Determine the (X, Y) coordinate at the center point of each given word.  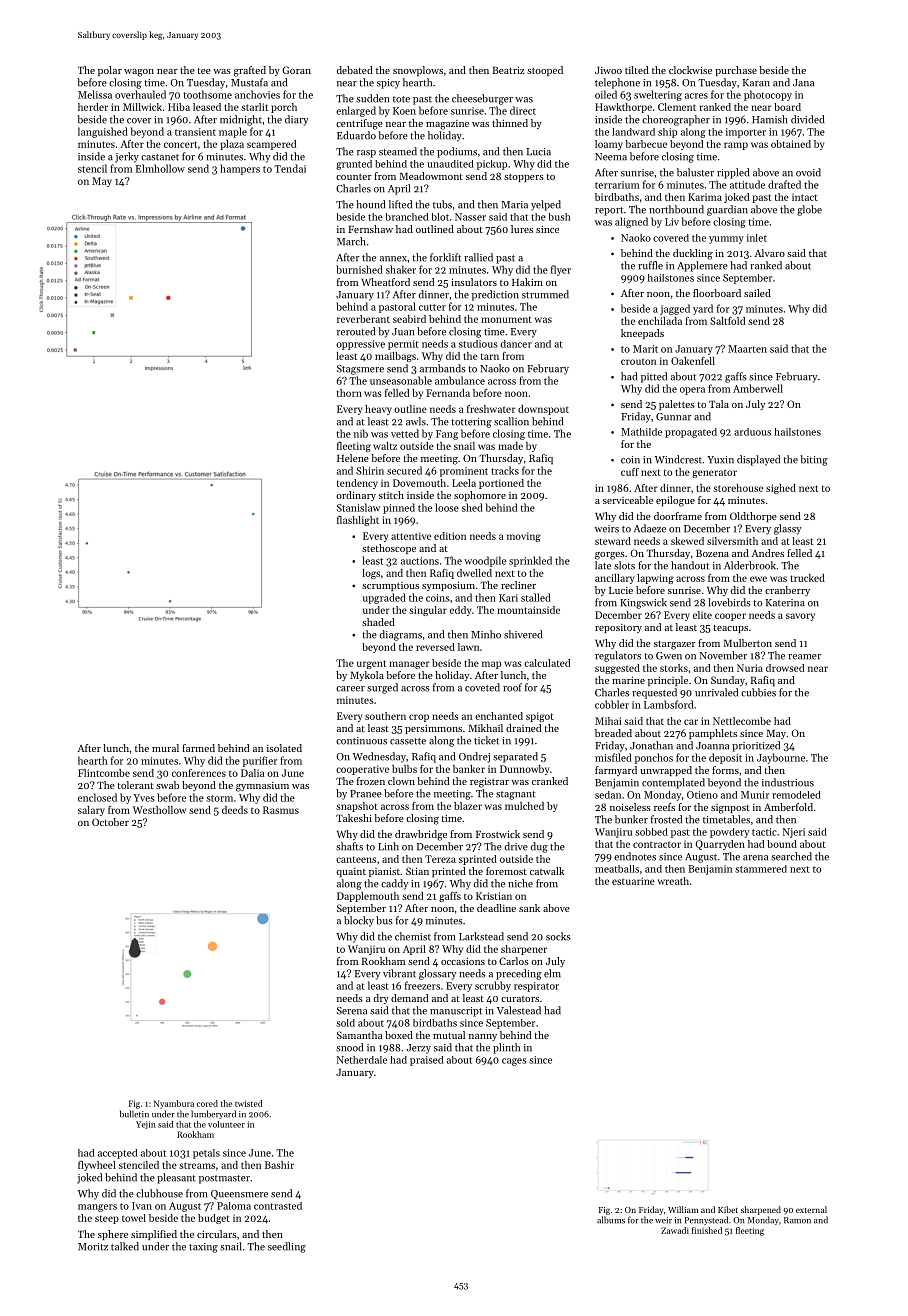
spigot (540, 717)
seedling (287, 1247)
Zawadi (675, 1230)
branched (407, 217)
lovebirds (729, 602)
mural (165, 748)
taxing (203, 1248)
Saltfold (727, 321)
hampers (240, 169)
